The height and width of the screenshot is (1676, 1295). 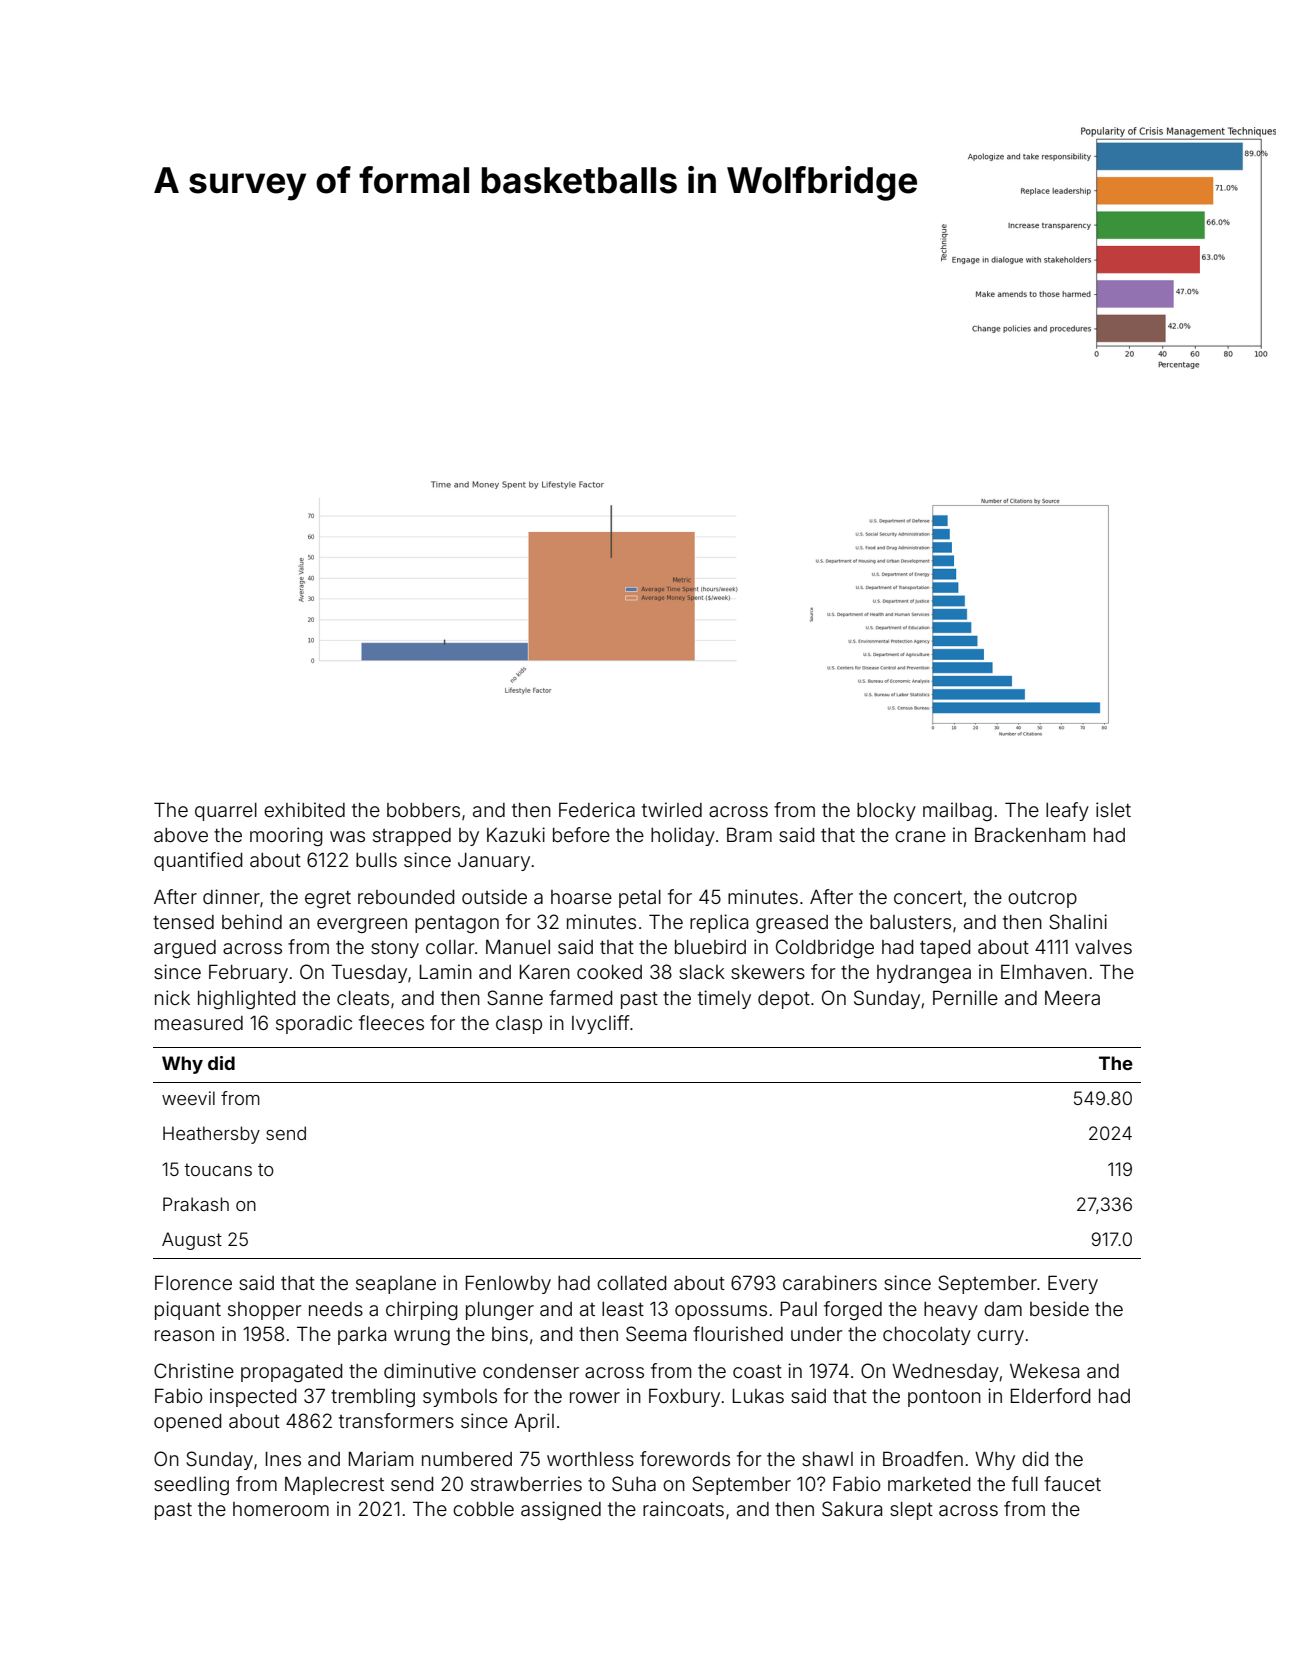 I want to click on Elmhaven, so click(x=1044, y=971).
